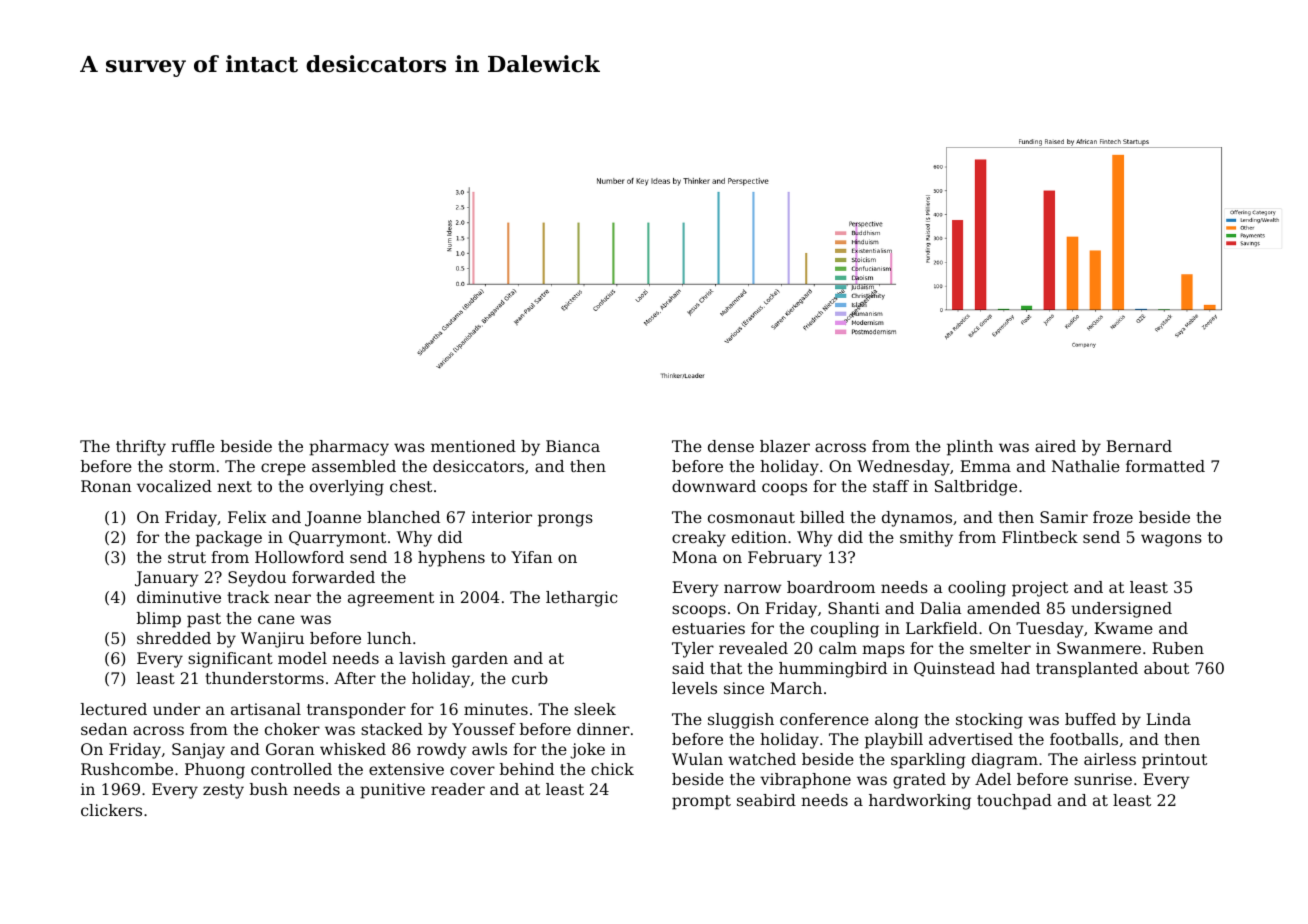 The height and width of the screenshot is (924, 1308). I want to click on Bianca, so click(573, 446).
